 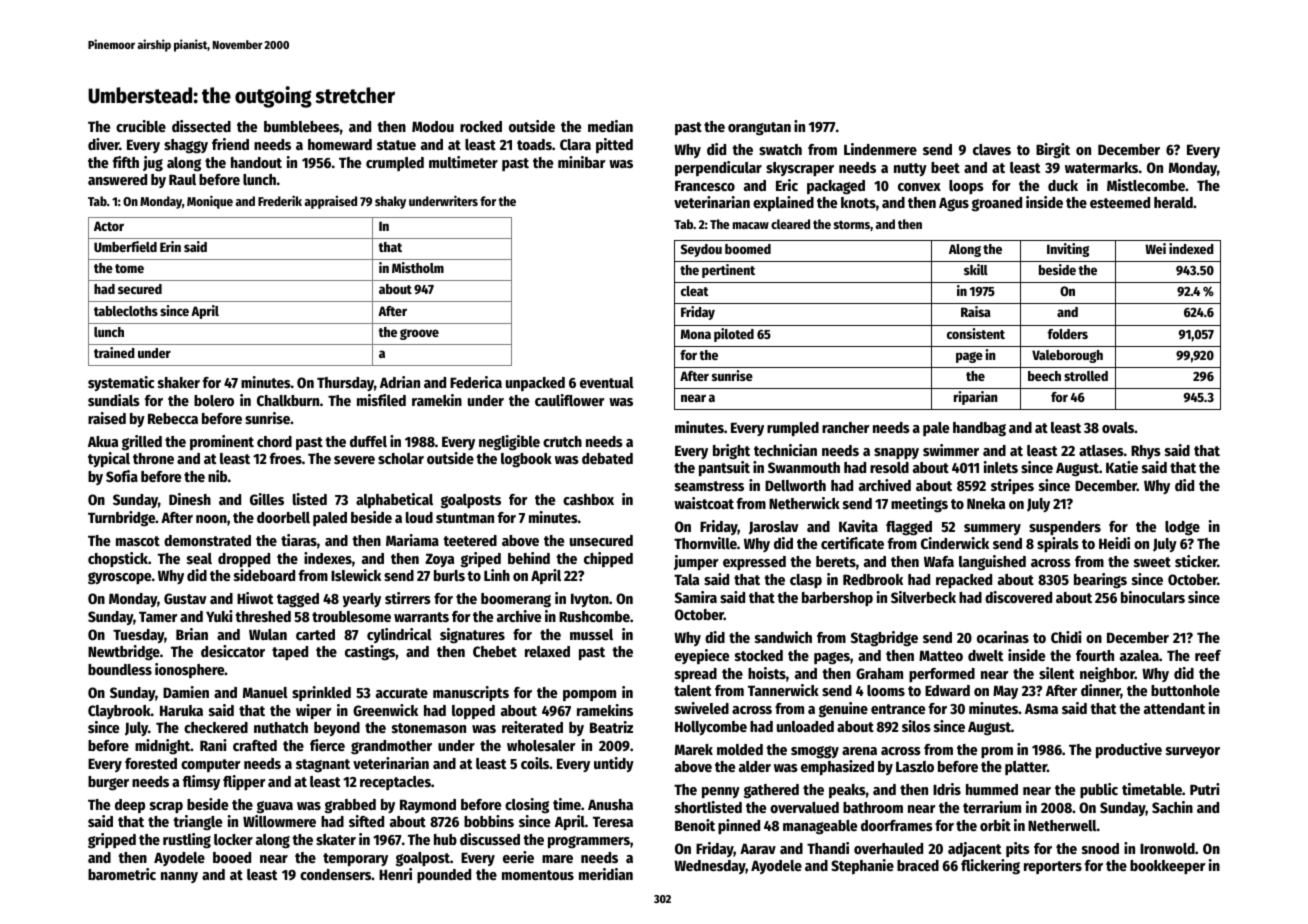 I want to click on Ivyton, so click(x=590, y=600).
